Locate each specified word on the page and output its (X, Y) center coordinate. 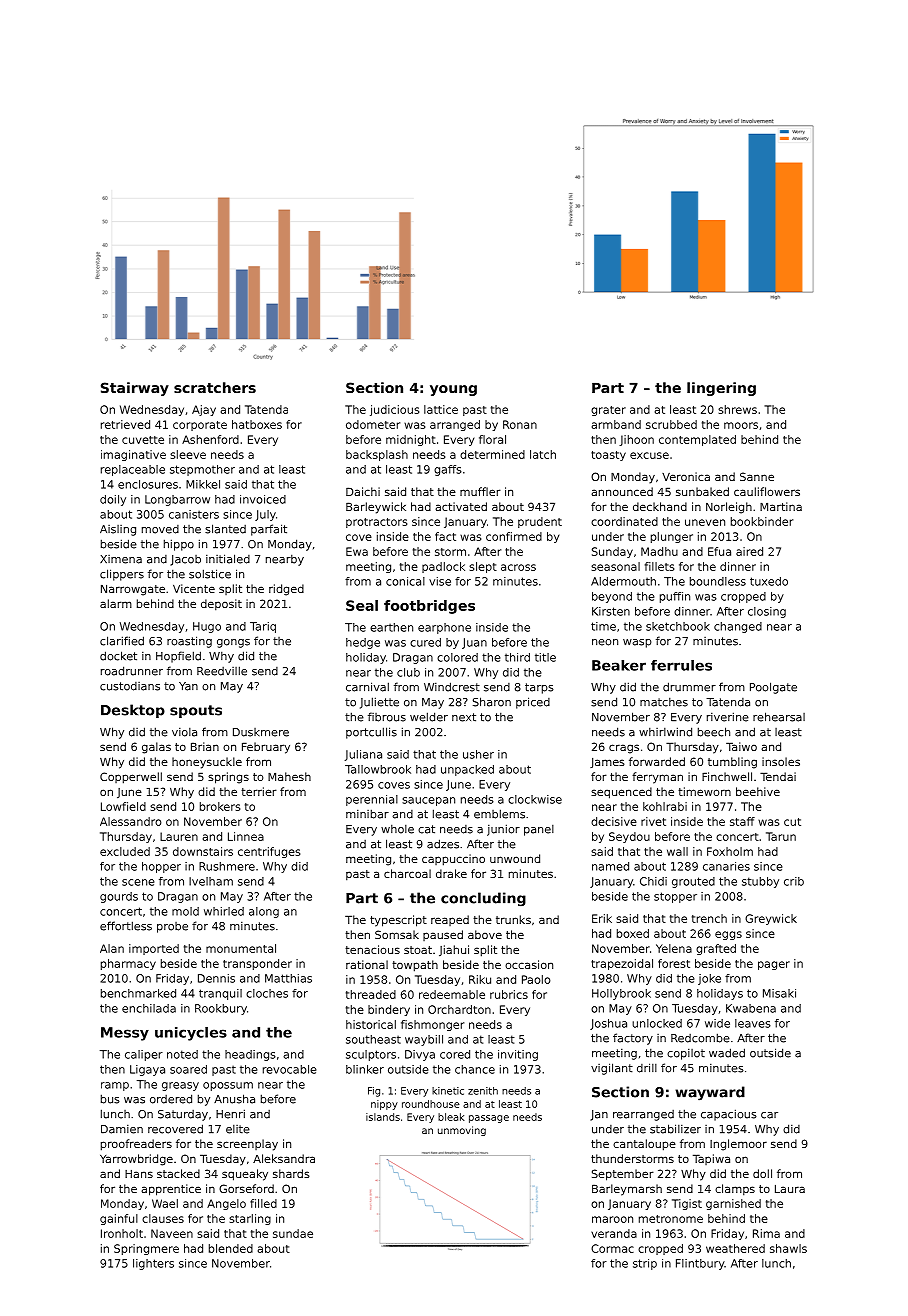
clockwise (535, 799)
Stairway (135, 389)
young (453, 390)
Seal (362, 605)
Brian (205, 746)
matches (664, 702)
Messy (125, 1034)
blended (231, 1248)
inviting (518, 1055)
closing (767, 612)
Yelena (674, 948)
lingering (721, 389)
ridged (286, 590)
